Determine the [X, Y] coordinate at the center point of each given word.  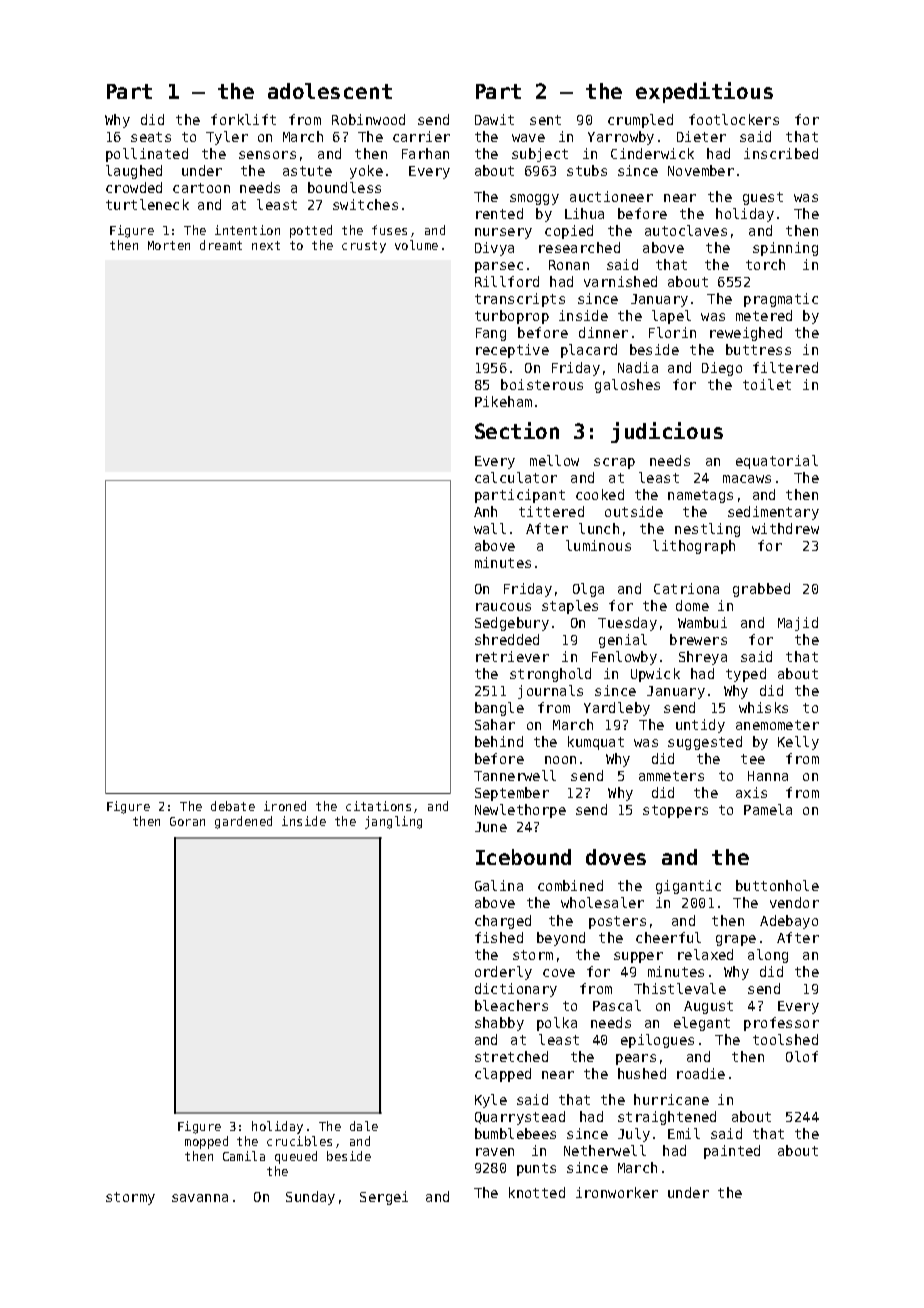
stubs [587, 170]
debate [233, 806]
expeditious [704, 92]
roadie [701, 1073]
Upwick [655, 675]
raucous [503, 607]
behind [499, 741]
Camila [244, 1156]
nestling [707, 530]
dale [364, 1126]
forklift [243, 119]
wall [490, 528]
